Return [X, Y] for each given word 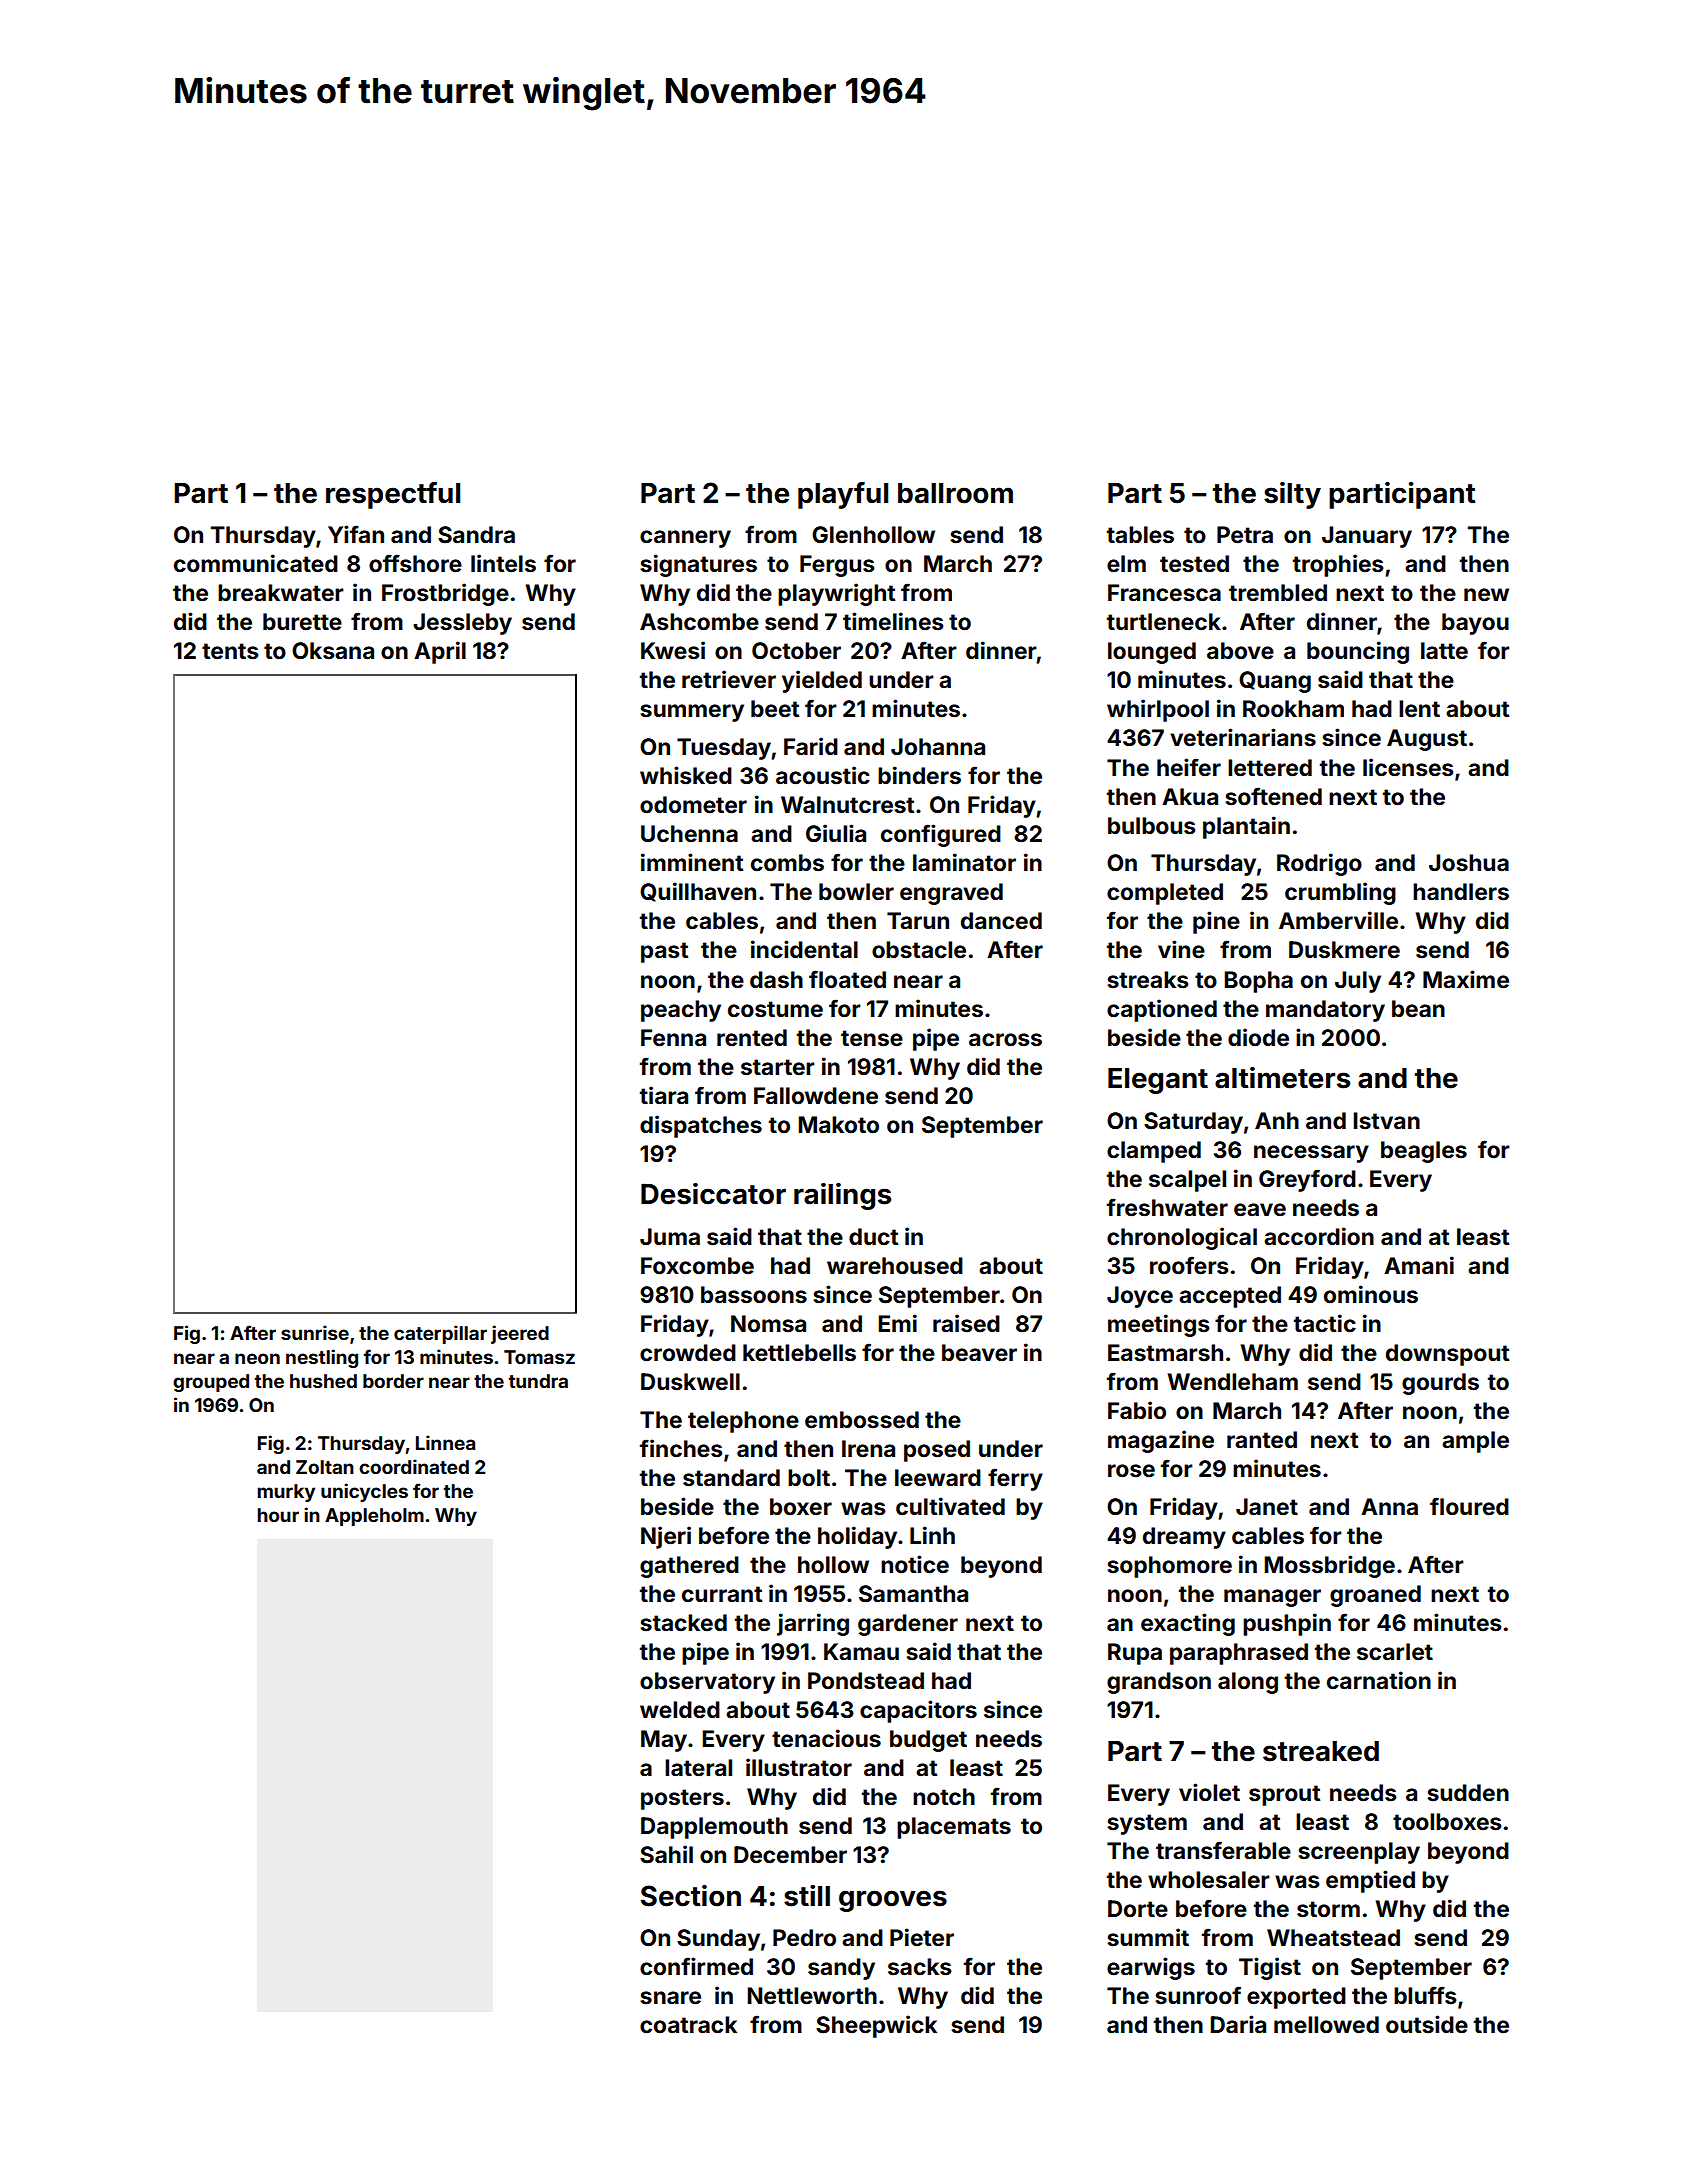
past [664, 952]
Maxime [1466, 979]
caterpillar [440, 1334]
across [1005, 1040]
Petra [1245, 535]
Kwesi [673, 650]
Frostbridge [445, 594]
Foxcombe [697, 1266]
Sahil [666, 1854]
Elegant [1158, 1081]
